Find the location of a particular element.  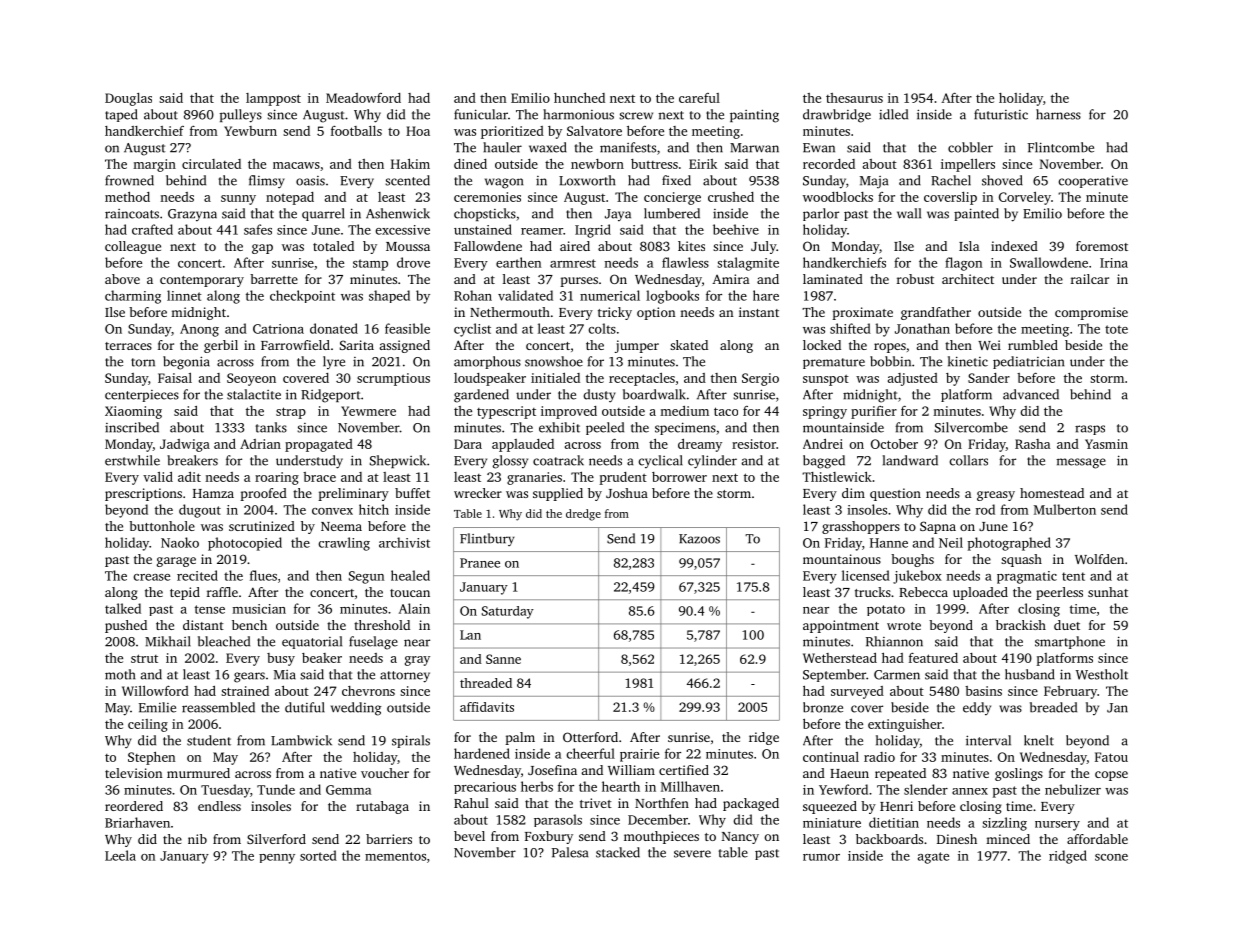

Westholt is located at coordinates (1102, 674).
